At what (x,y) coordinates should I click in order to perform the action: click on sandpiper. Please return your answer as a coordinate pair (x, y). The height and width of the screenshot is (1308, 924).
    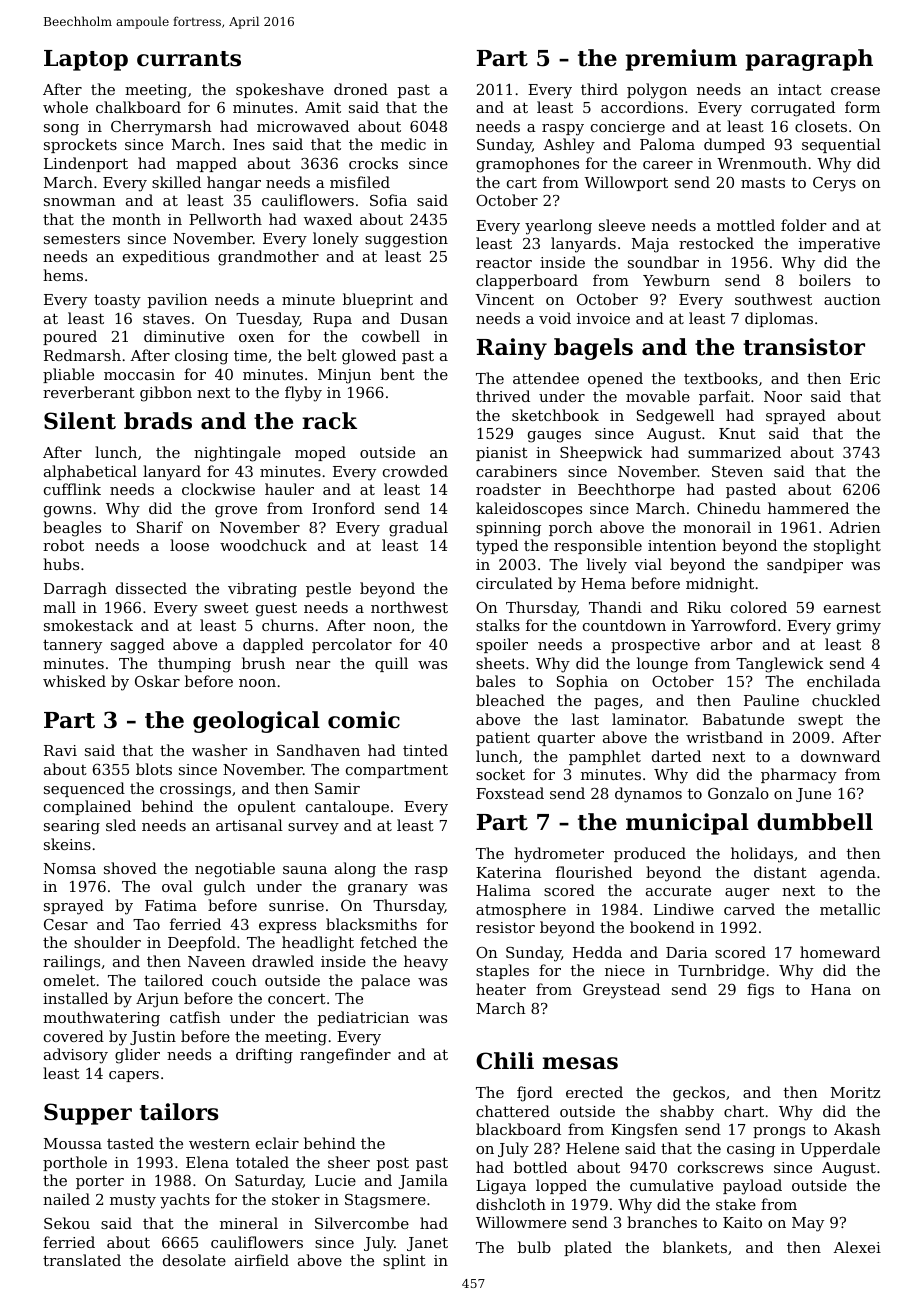
    Looking at the image, I should click on (805, 565).
